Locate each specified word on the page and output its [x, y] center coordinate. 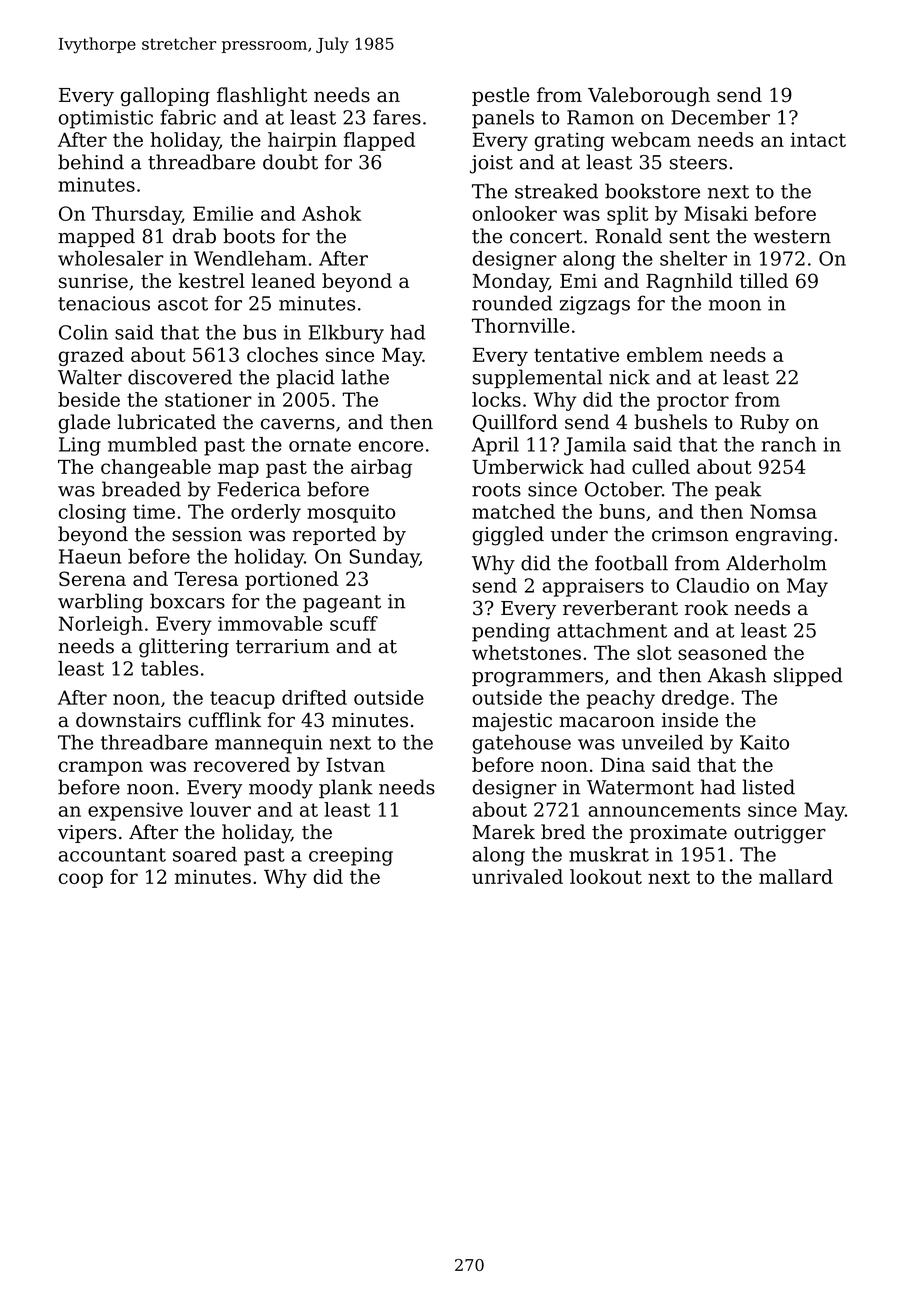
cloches [282, 354]
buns [622, 511]
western [792, 237]
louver [220, 809]
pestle [501, 96]
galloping [165, 97]
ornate [320, 445]
